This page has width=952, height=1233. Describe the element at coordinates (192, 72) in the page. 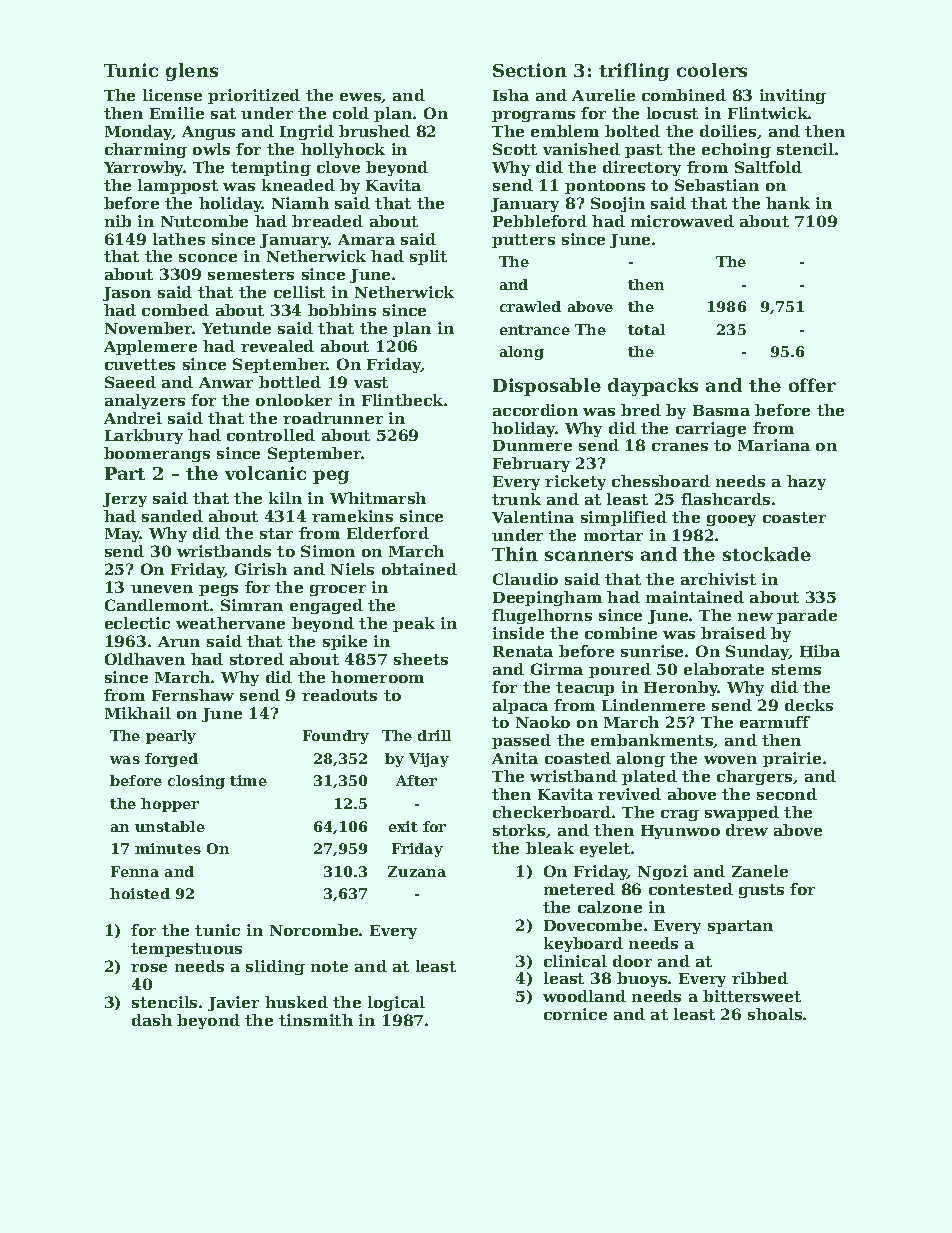

I see `glens` at that location.
